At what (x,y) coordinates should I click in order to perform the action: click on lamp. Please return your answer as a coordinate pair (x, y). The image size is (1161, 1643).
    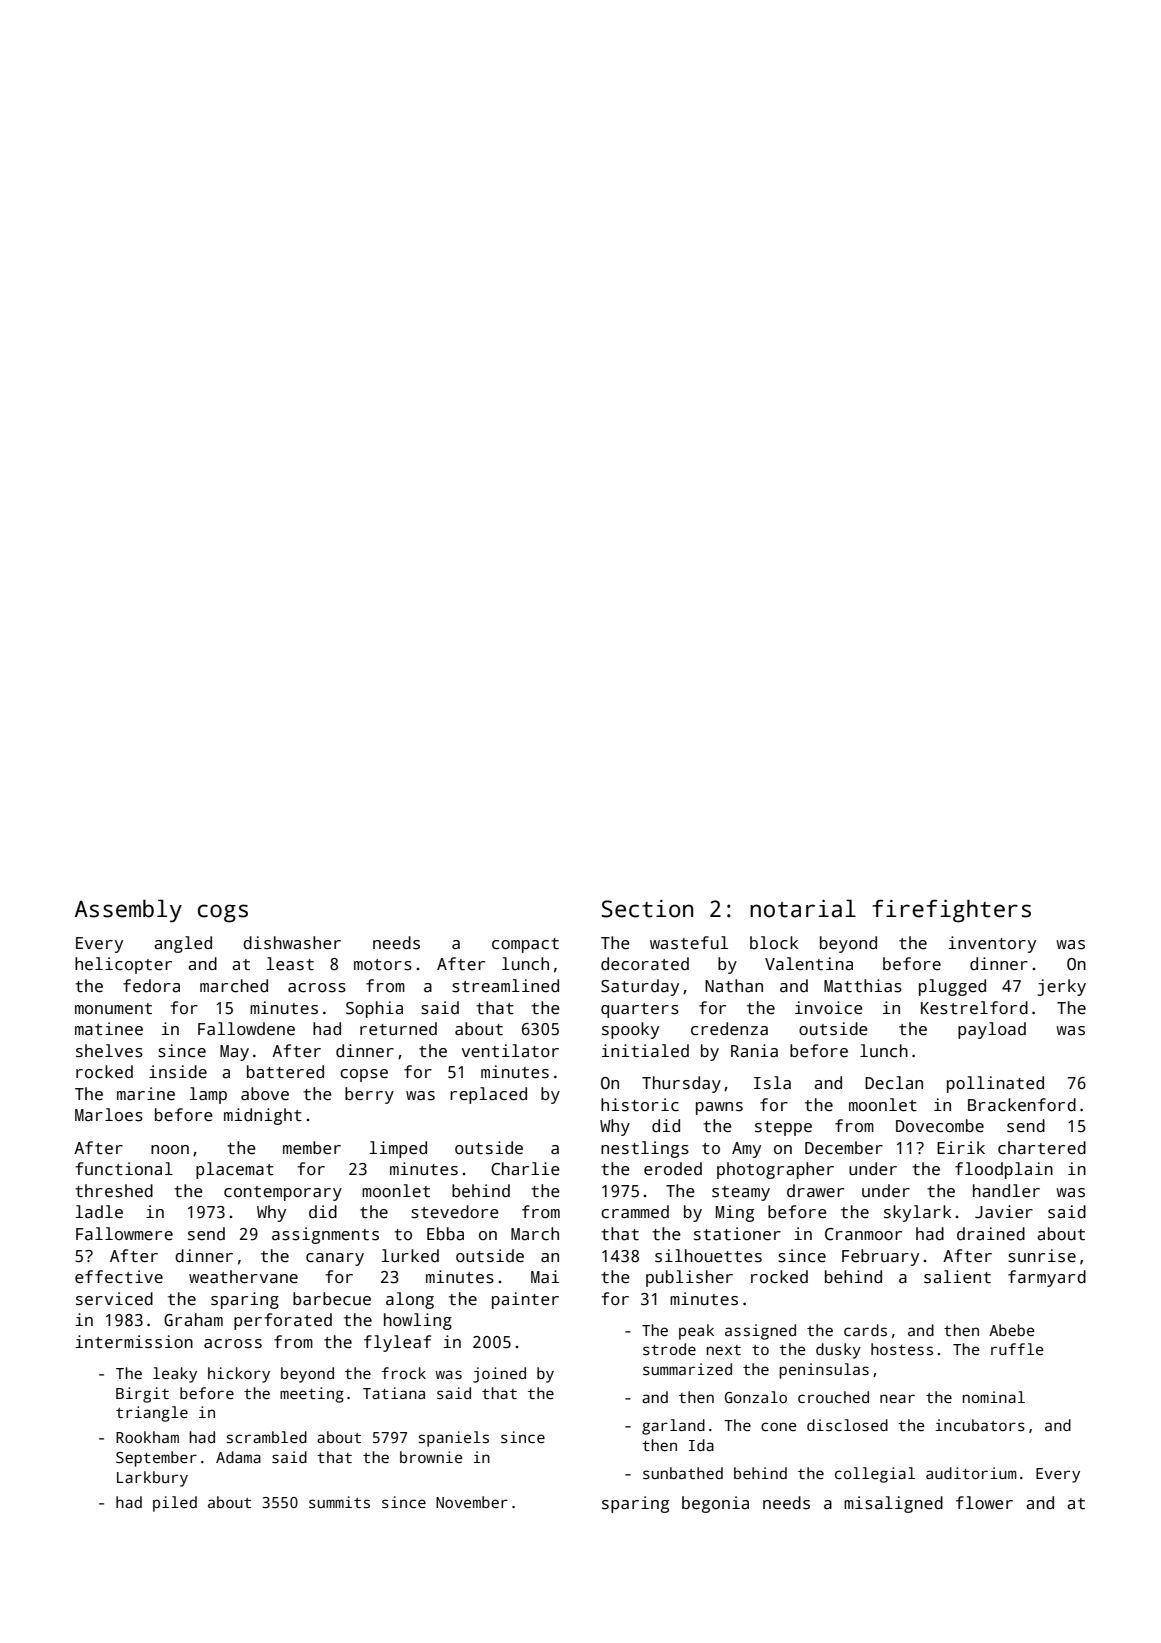
    Looking at the image, I should click on (208, 1095).
